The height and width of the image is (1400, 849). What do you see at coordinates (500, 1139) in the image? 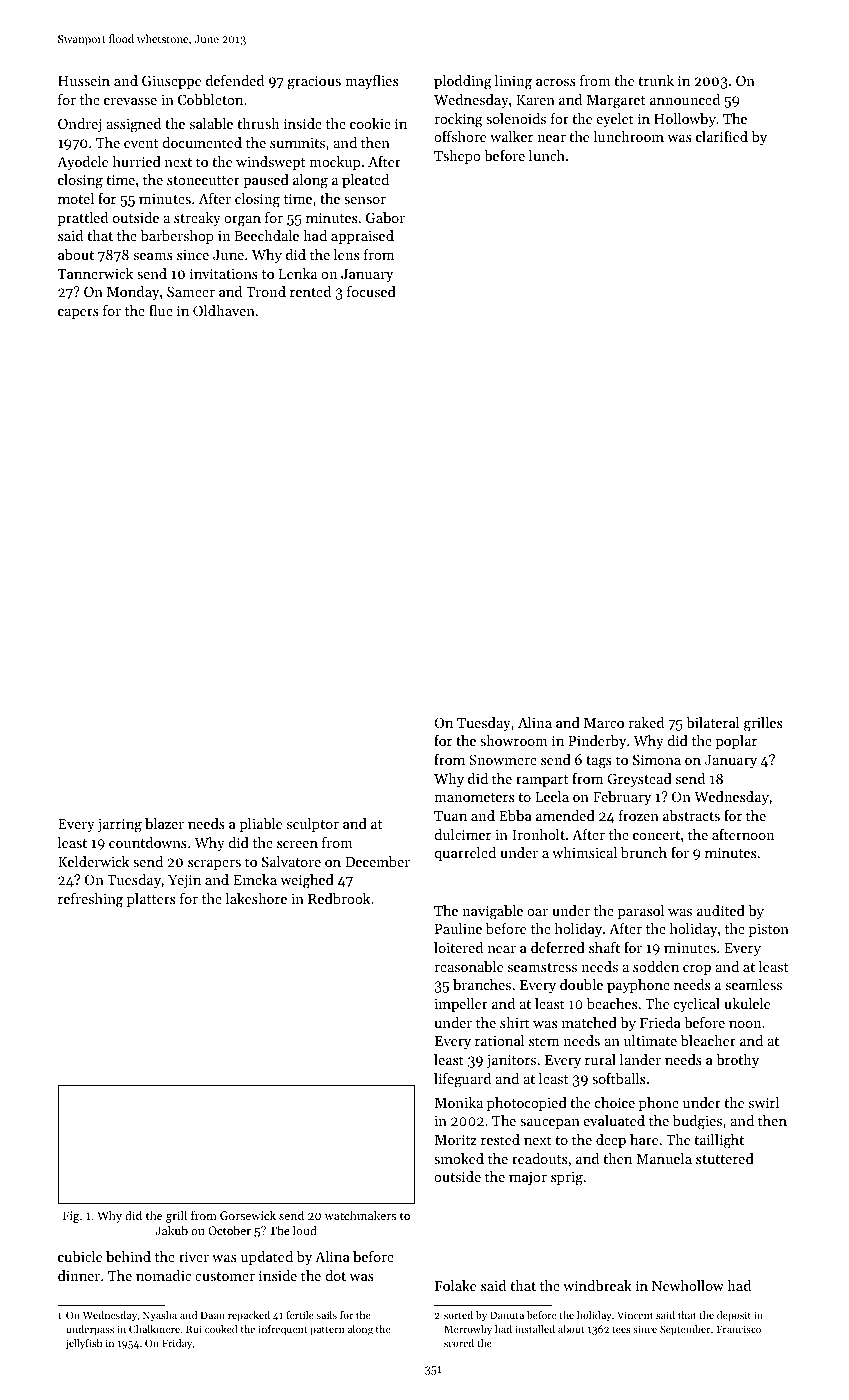
I see `rested` at bounding box center [500, 1139].
